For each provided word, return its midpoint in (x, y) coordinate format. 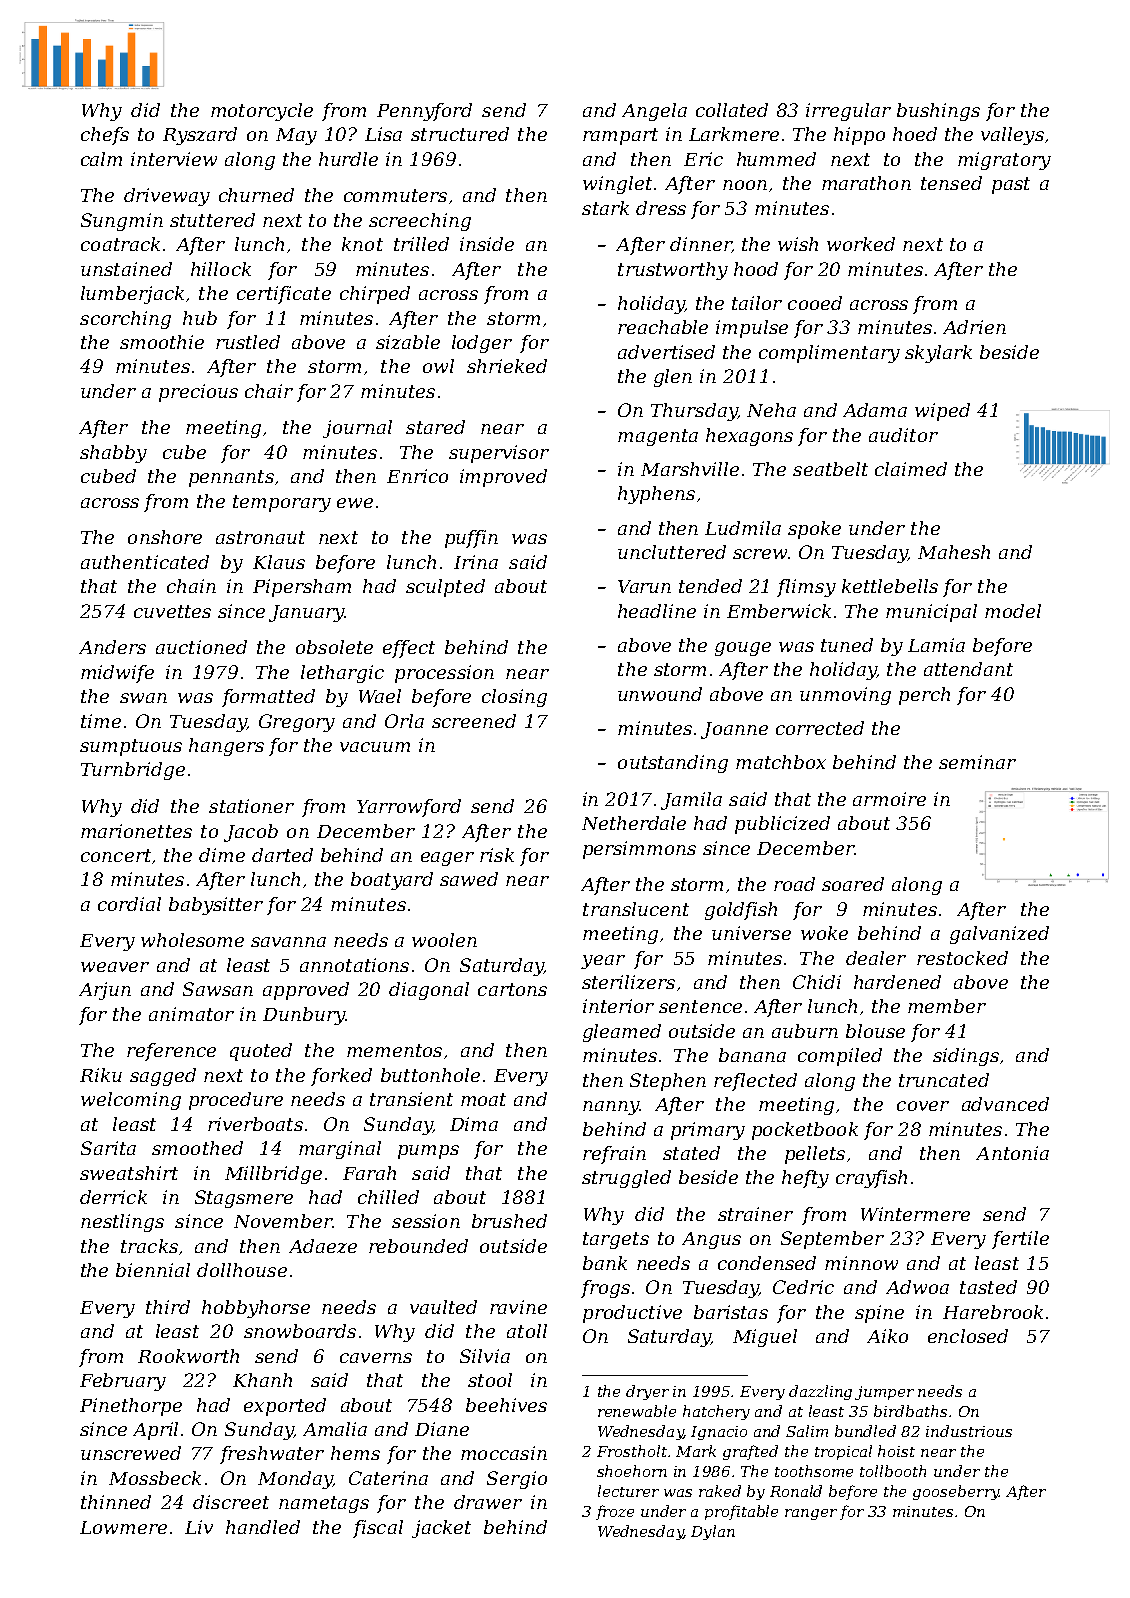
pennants (231, 478)
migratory (1004, 161)
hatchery (716, 1412)
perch (924, 696)
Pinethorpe (131, 1407)
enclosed (968, 1336)
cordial (129, 904)
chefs (105, 136)
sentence (700, 1006)
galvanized (999, 935)
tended (710, 586)
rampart (620, 136)
